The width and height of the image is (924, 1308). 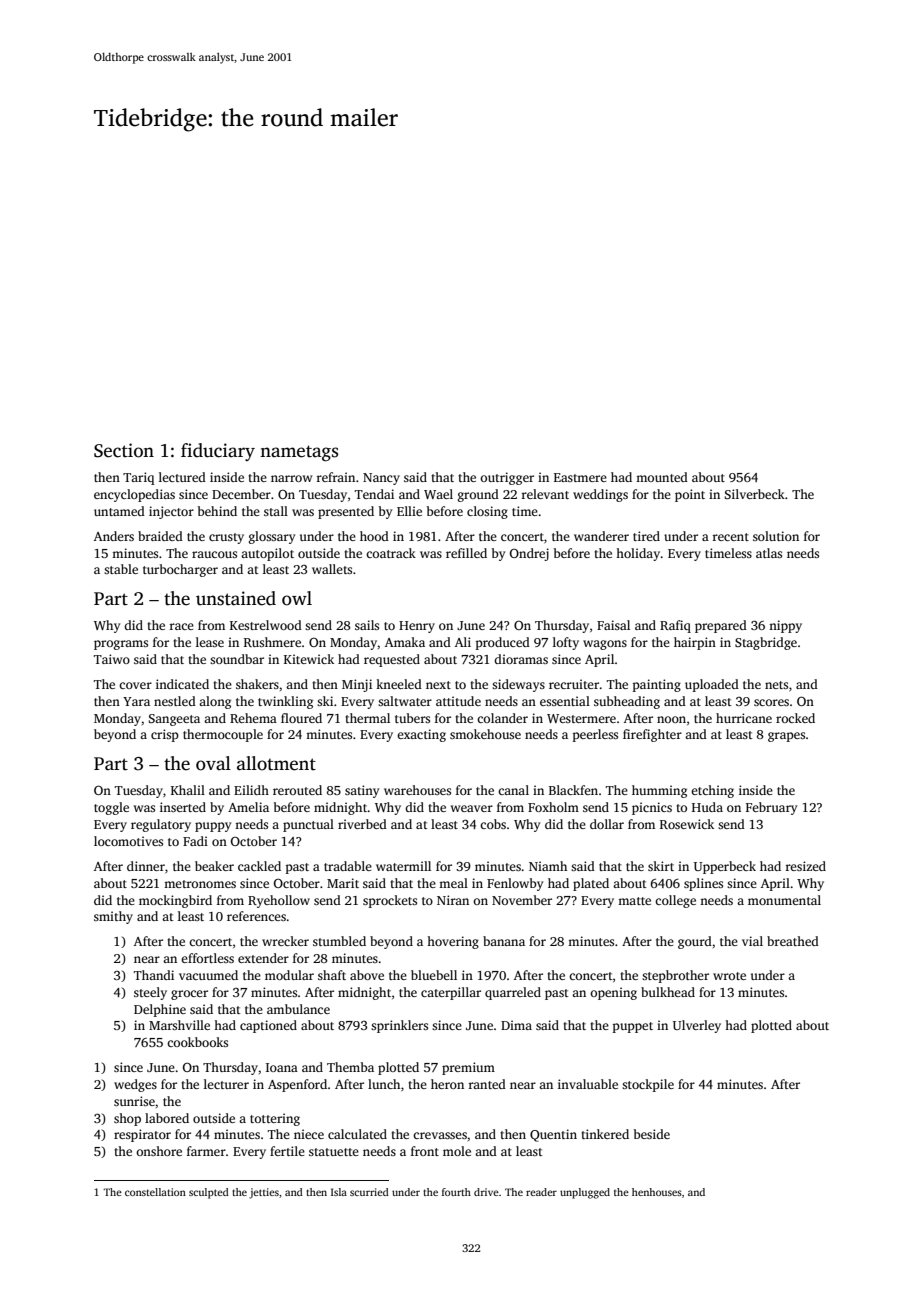 What do you see at coordinates (111, 808) in the image?
I see `toggle` at bounding box center [111, 808].
